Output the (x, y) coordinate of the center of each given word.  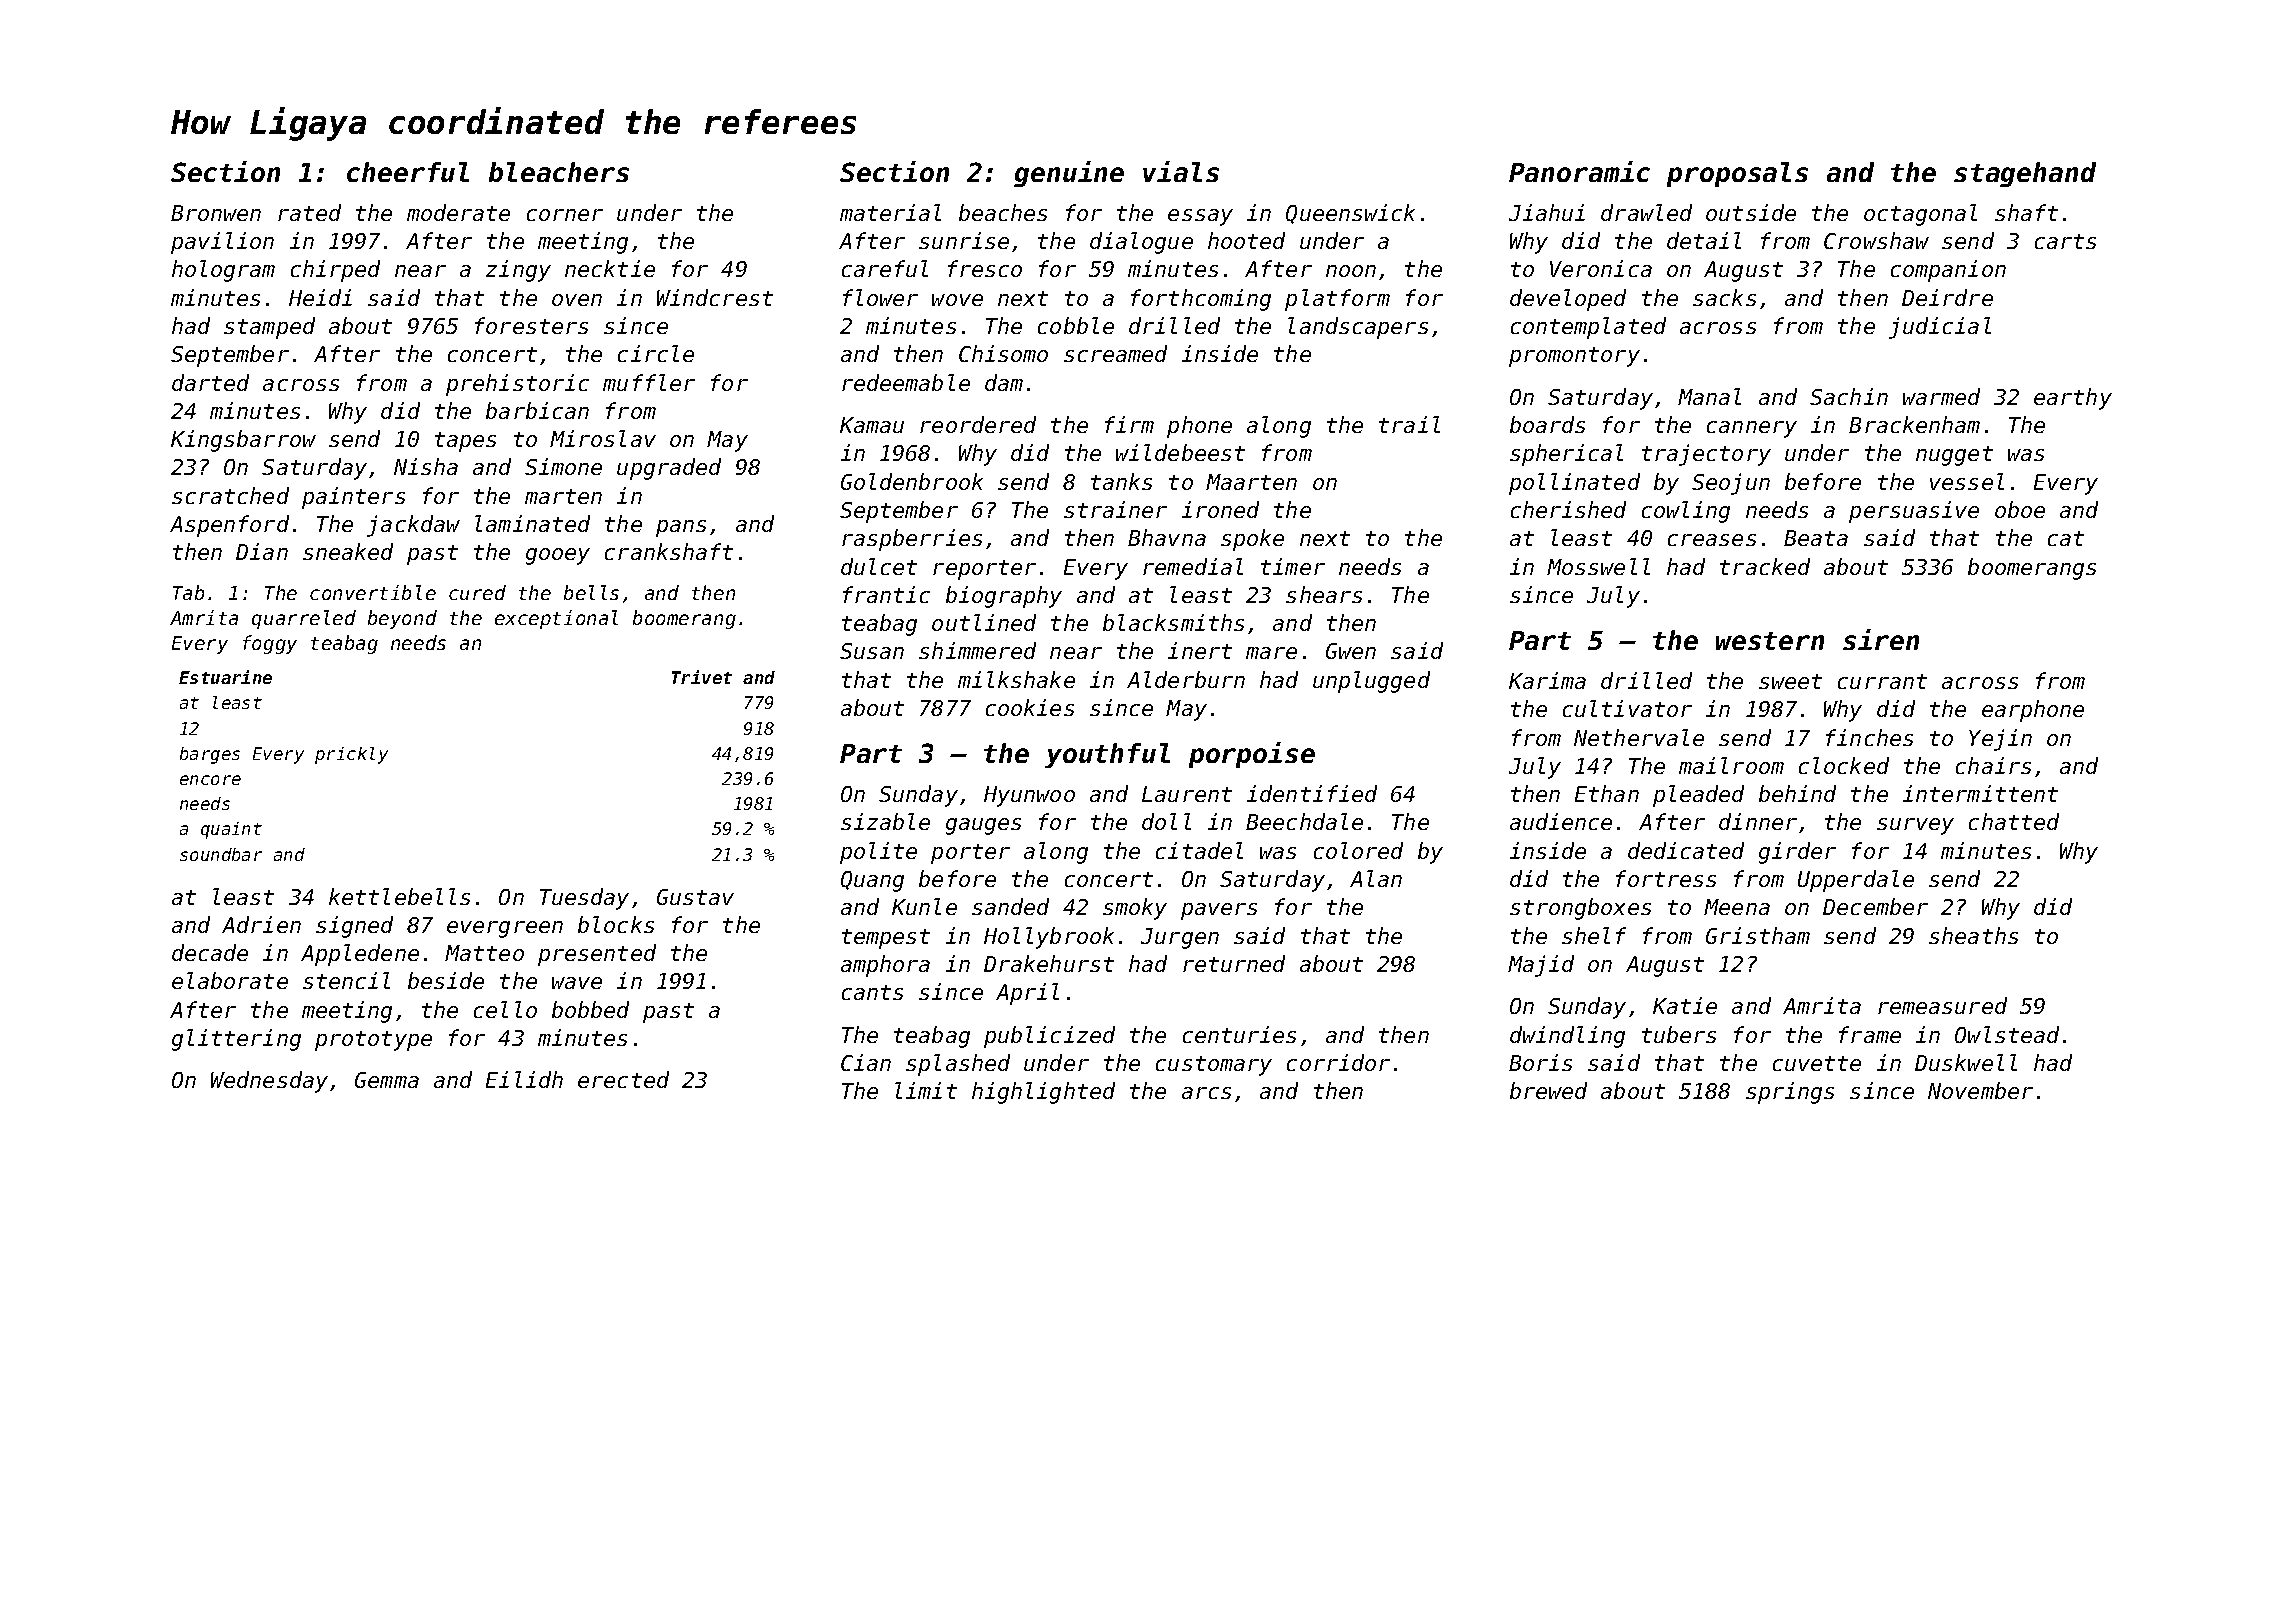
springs (1790, 1093)
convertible (373, 592)
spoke (1252, 540)
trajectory (1706, 455)
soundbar (221, 854)
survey (1915, 826)
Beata (1816, 538)
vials (1181, 171)
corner (565, 215)
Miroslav (603, 438)
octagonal (1920, 215)
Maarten (1251, 482)
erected (623, 1079)
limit (926, 1090)
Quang (872, 881)
